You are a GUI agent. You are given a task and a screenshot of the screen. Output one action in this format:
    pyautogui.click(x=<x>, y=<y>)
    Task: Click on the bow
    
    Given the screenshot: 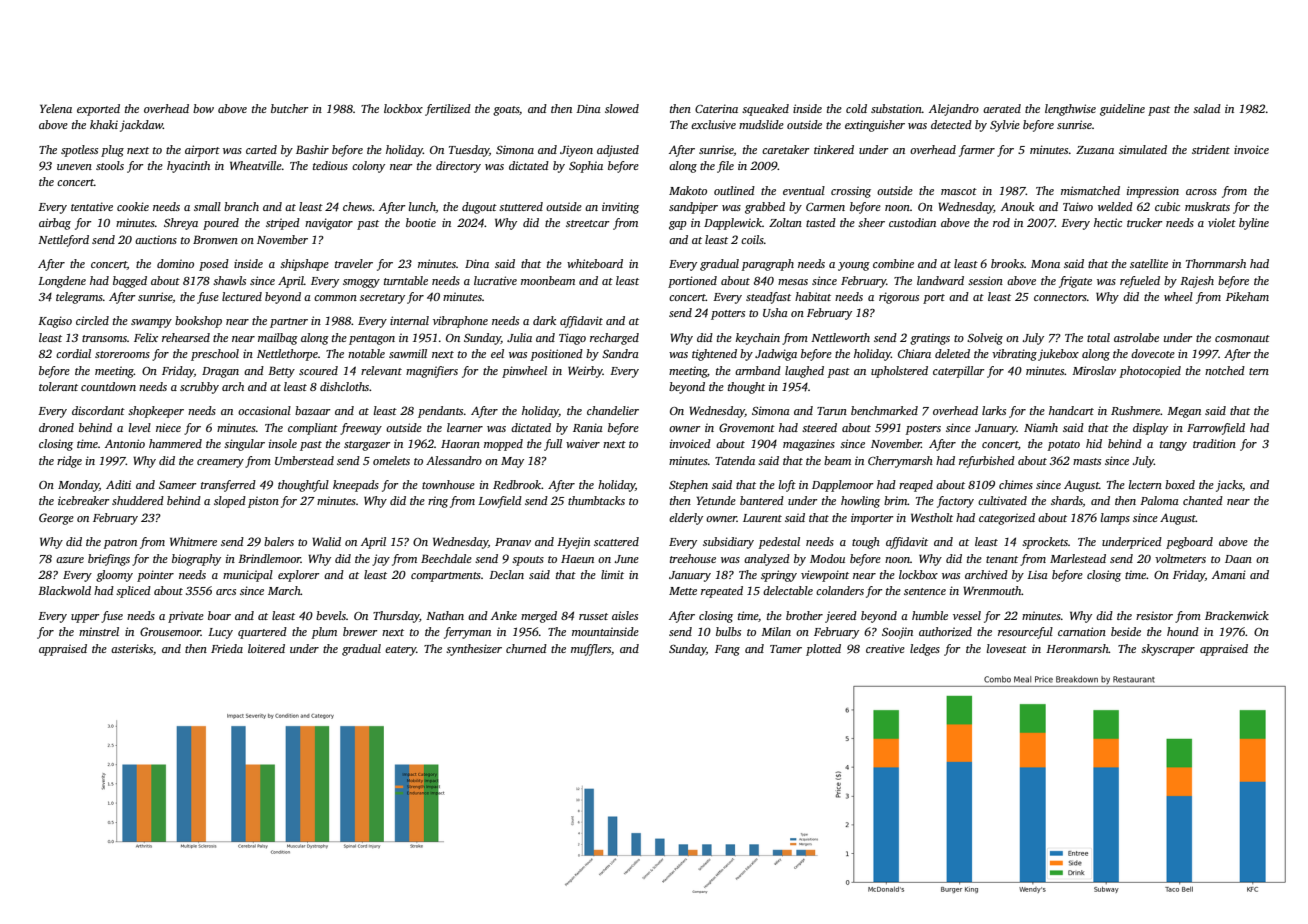 What is the action you would take?
    pyautogui.click(x=203, y=108)
